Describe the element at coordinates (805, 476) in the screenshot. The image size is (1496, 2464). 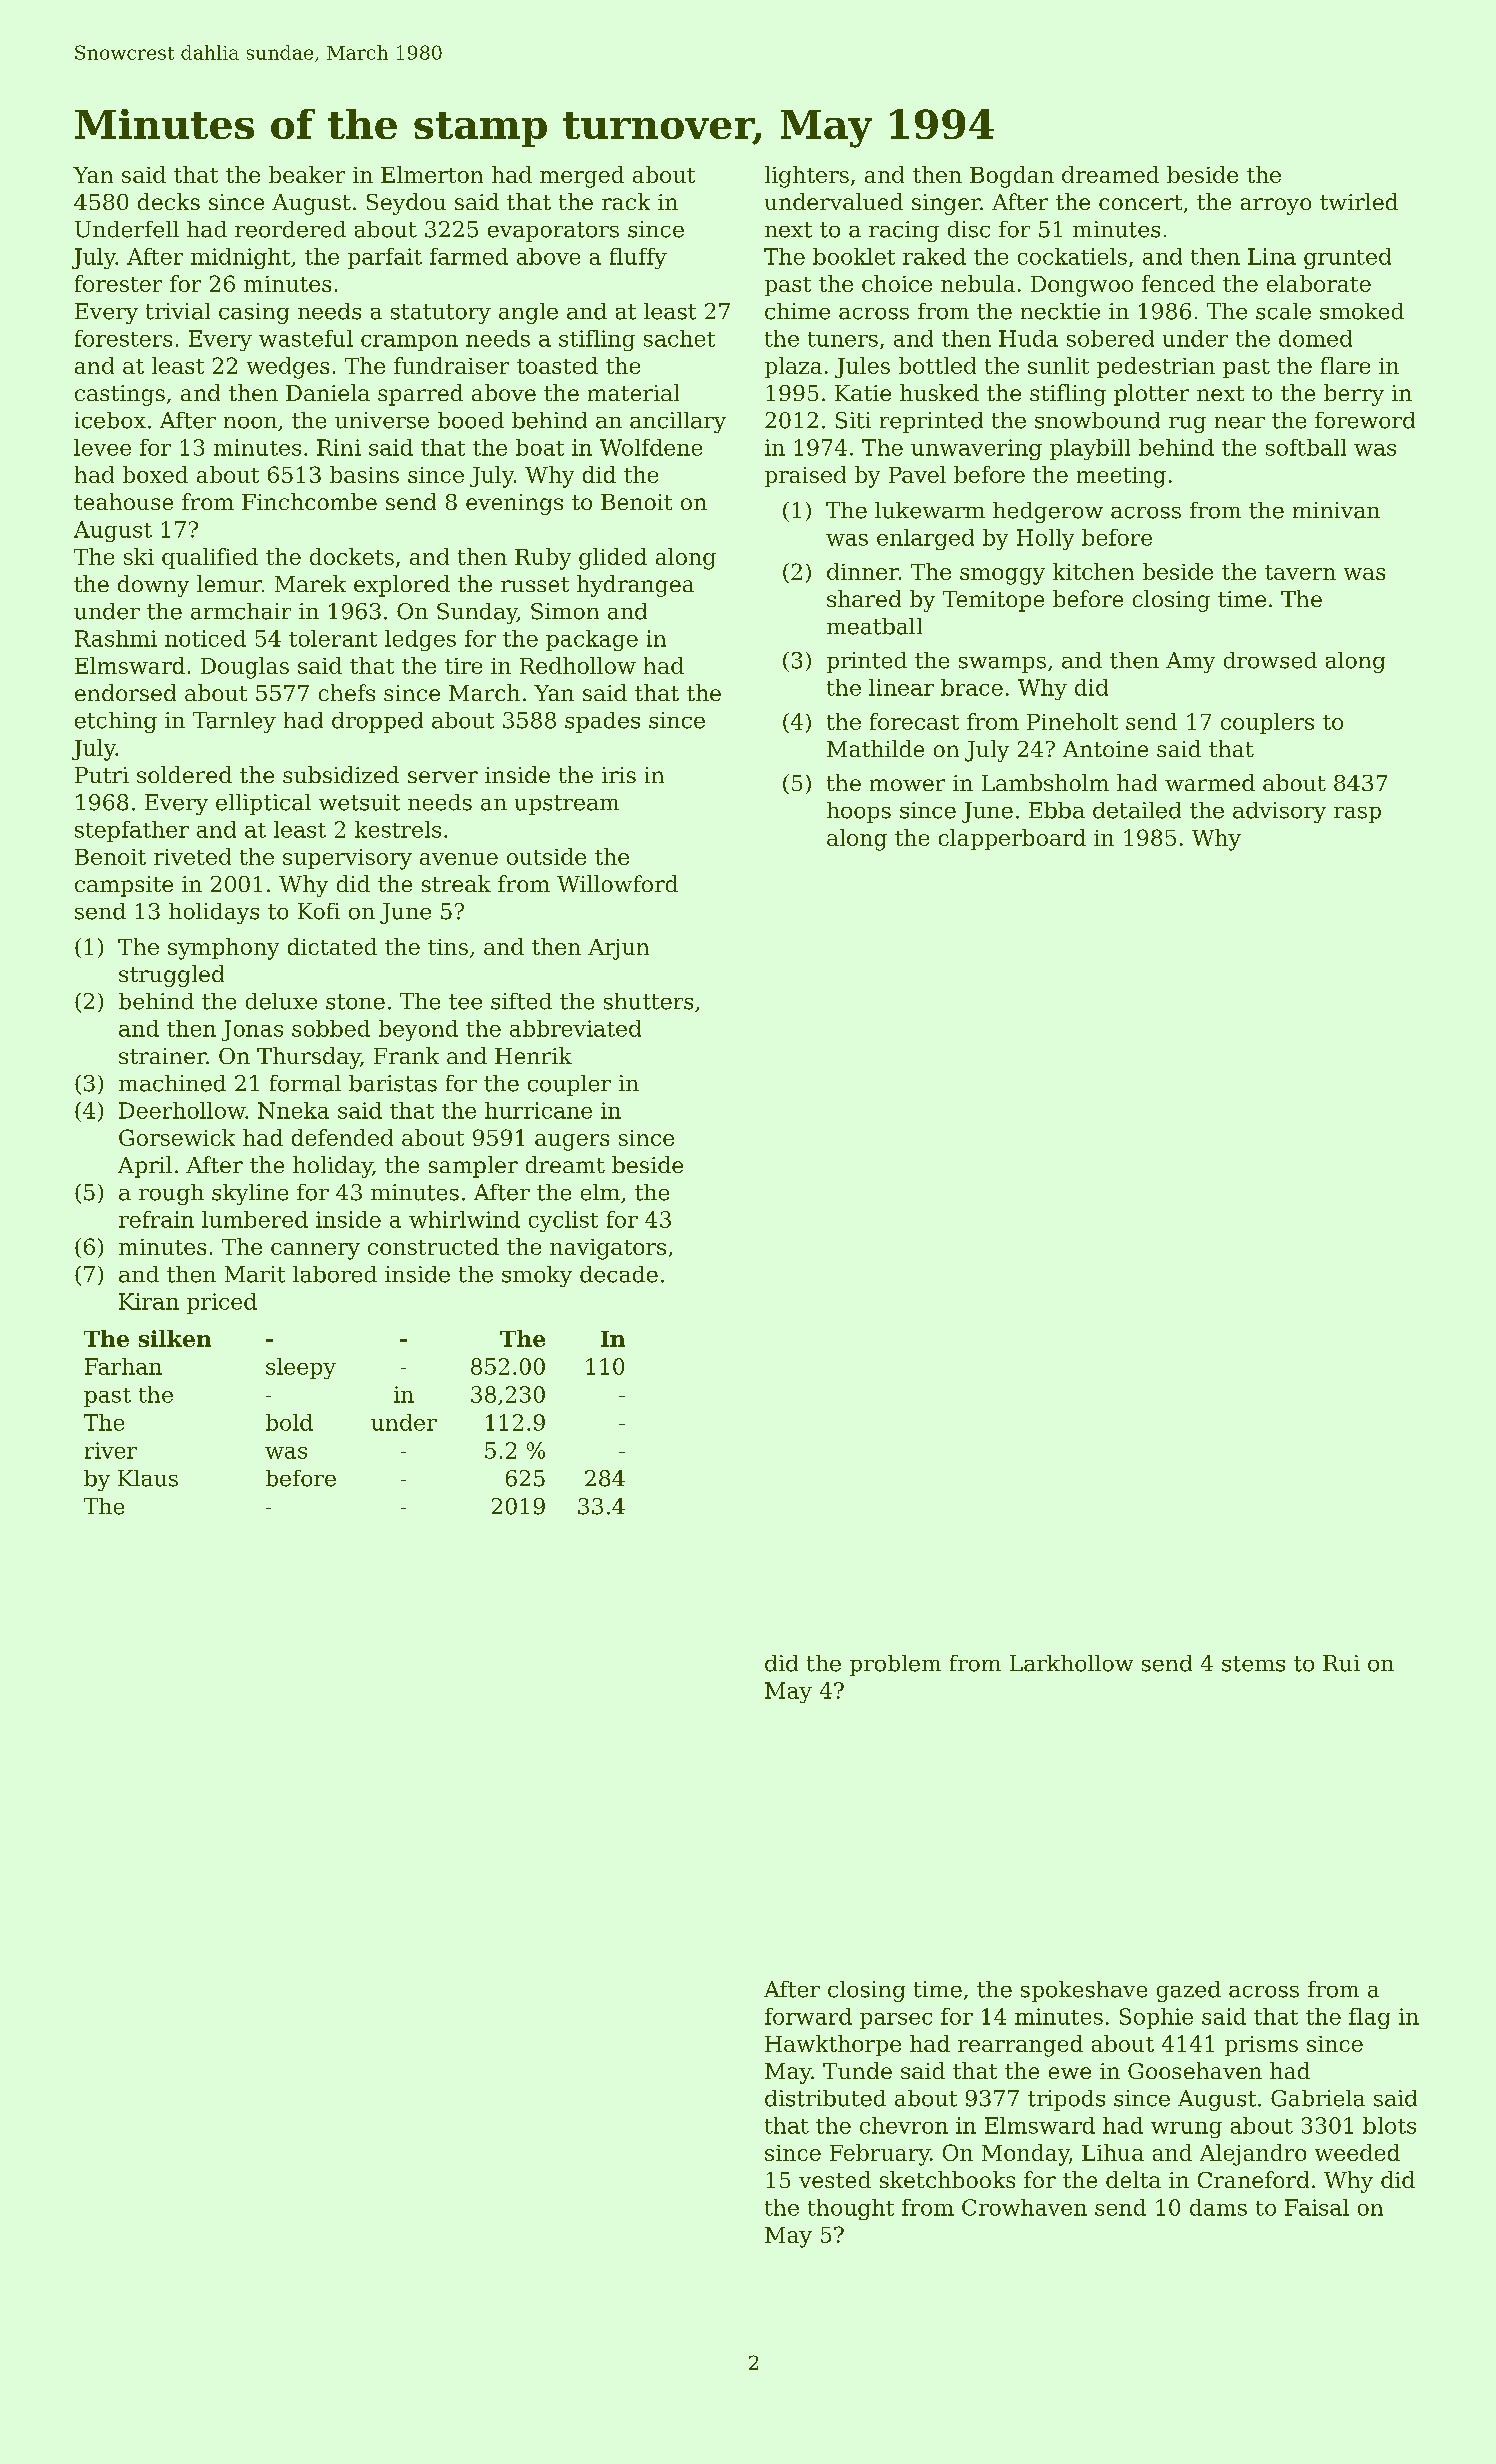
I see `praised` at that location.
